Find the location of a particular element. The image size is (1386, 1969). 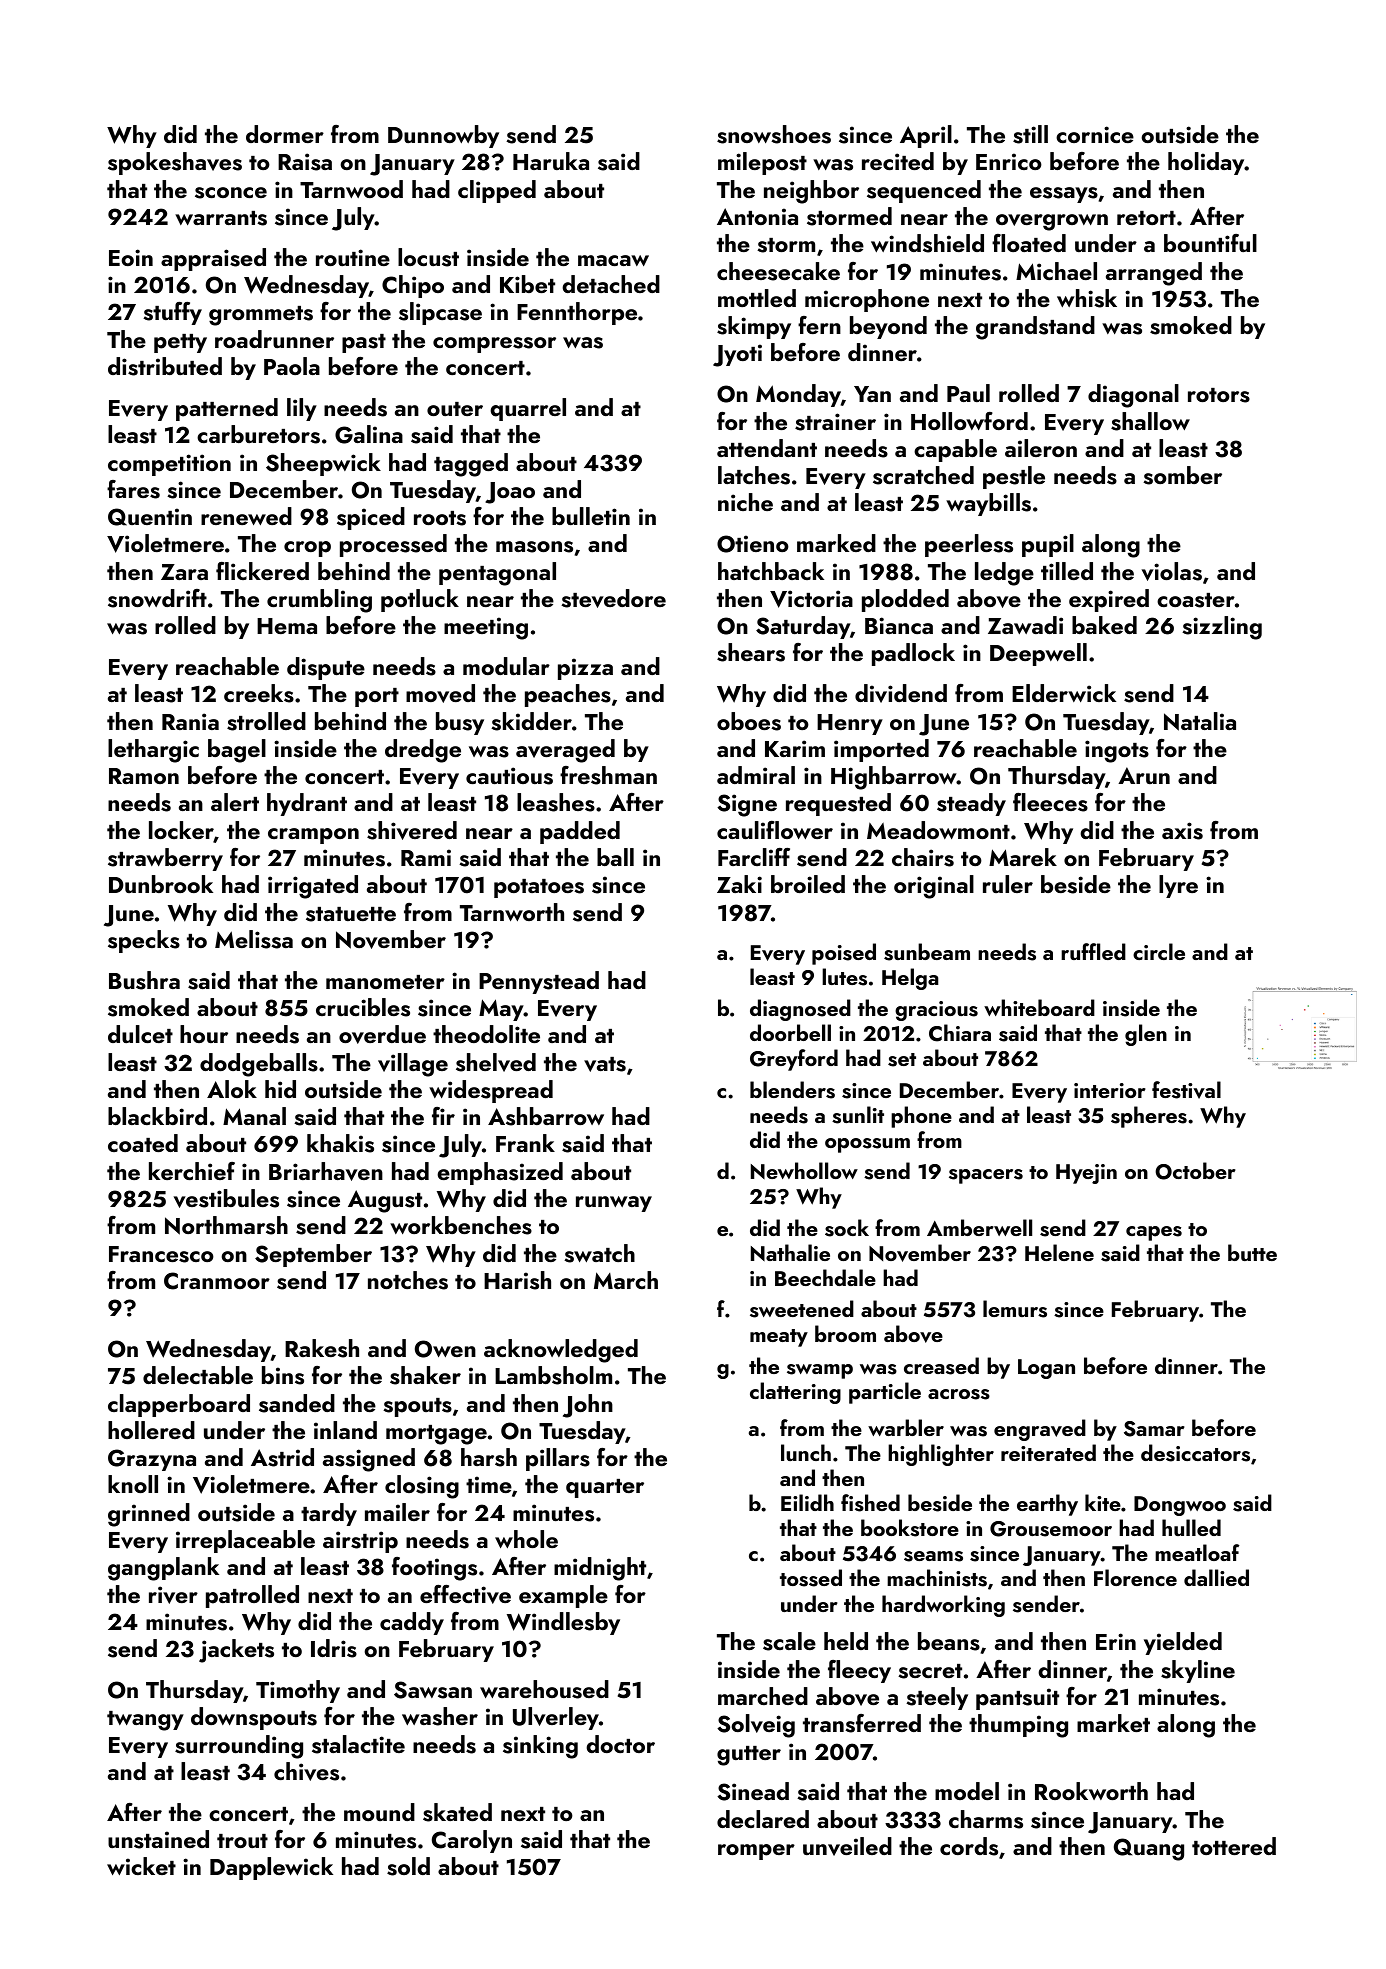

oboes is located at coordinates (749, 721).
